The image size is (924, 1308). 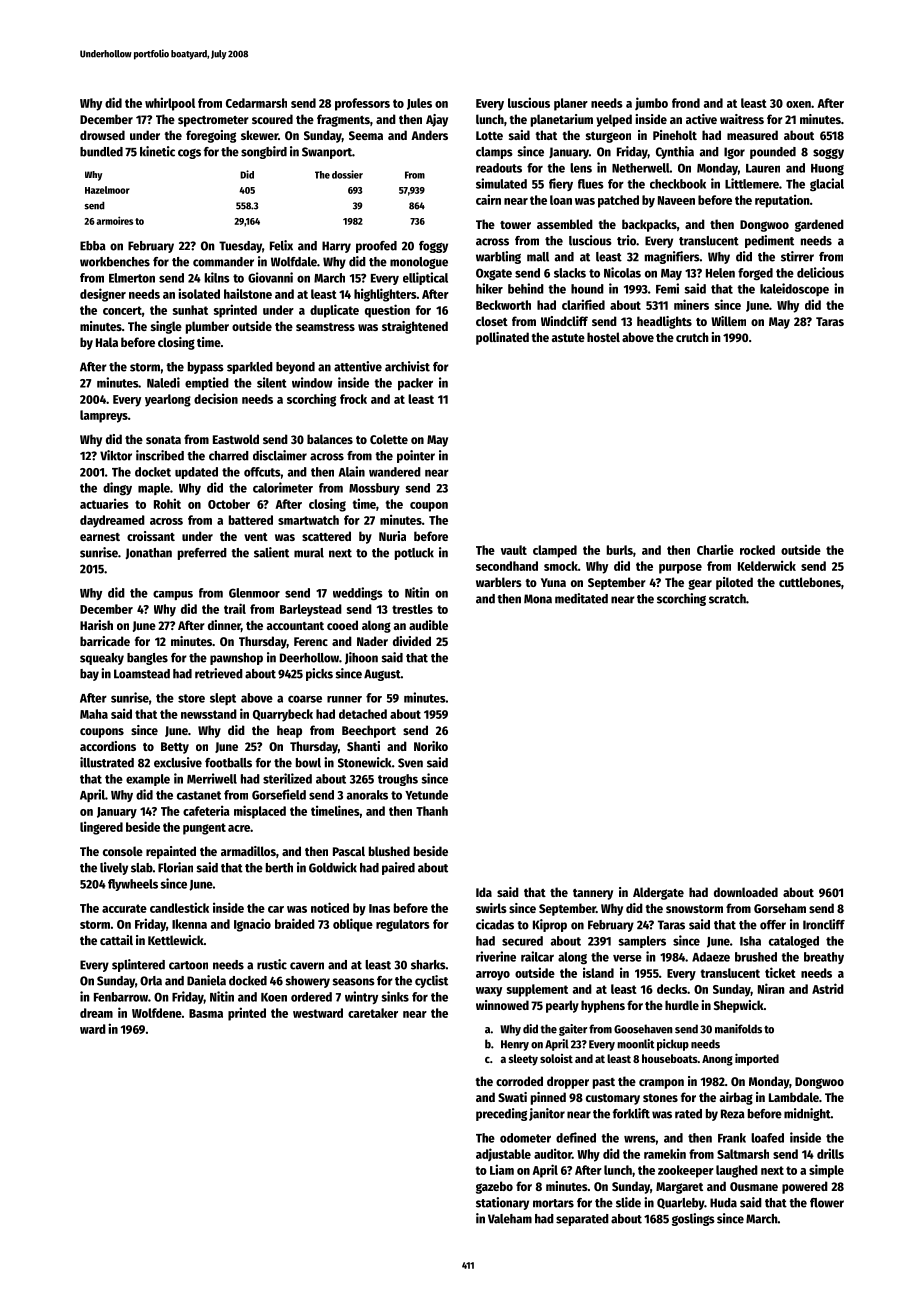 I want to click on kinetic, so click(x=157, y=151).
